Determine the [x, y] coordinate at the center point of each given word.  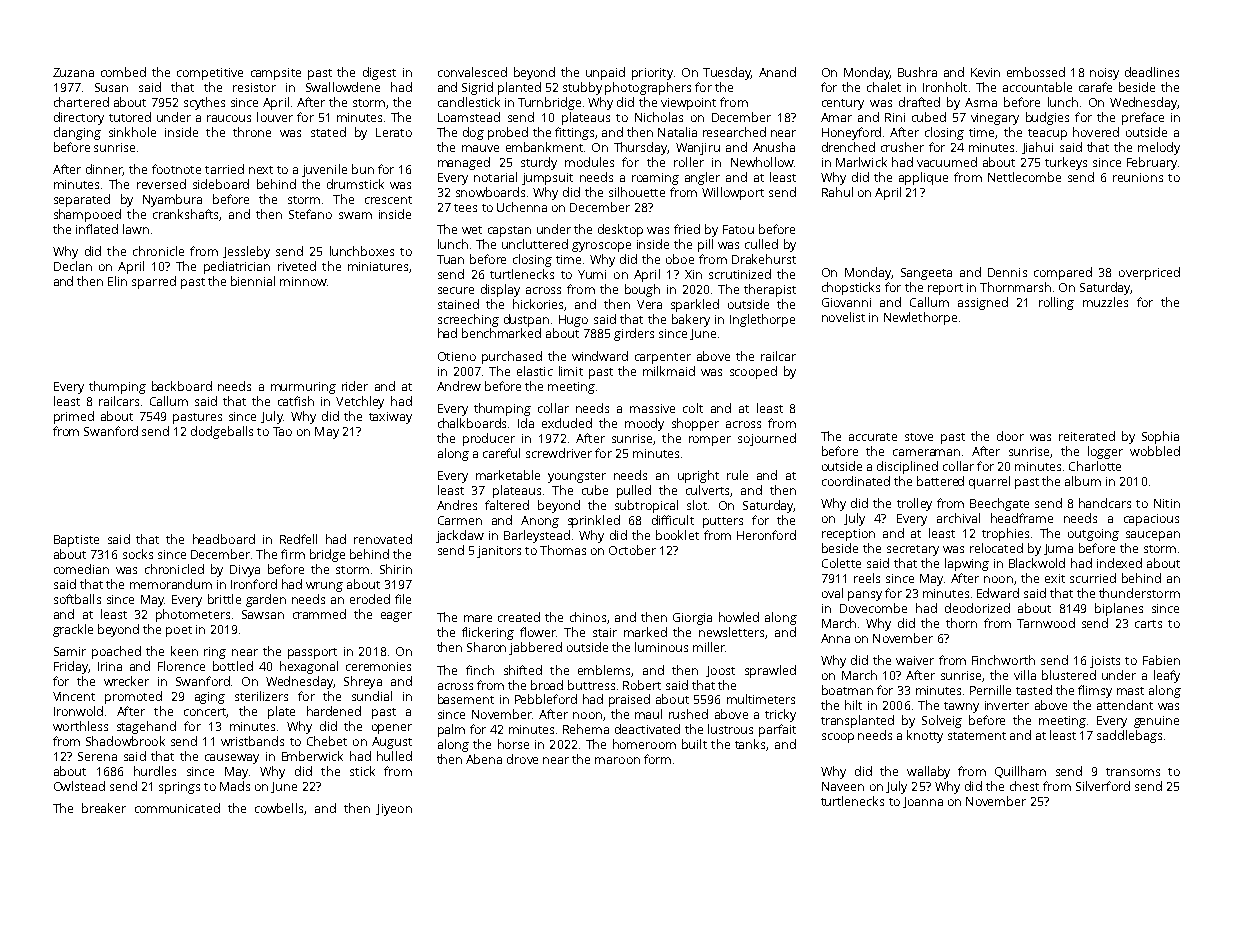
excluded [567, 423]
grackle [73, 630]
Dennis [1007, 272]
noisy [1104, 74]
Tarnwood [1046, 623]
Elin [117, 281]
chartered [81, 102]
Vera [649, 304]
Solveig [942, 721]
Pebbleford [546, 699]
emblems [604, 670]
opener [392, 729]
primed [74, 417]
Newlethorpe [920, 318]
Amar [836, 117]
